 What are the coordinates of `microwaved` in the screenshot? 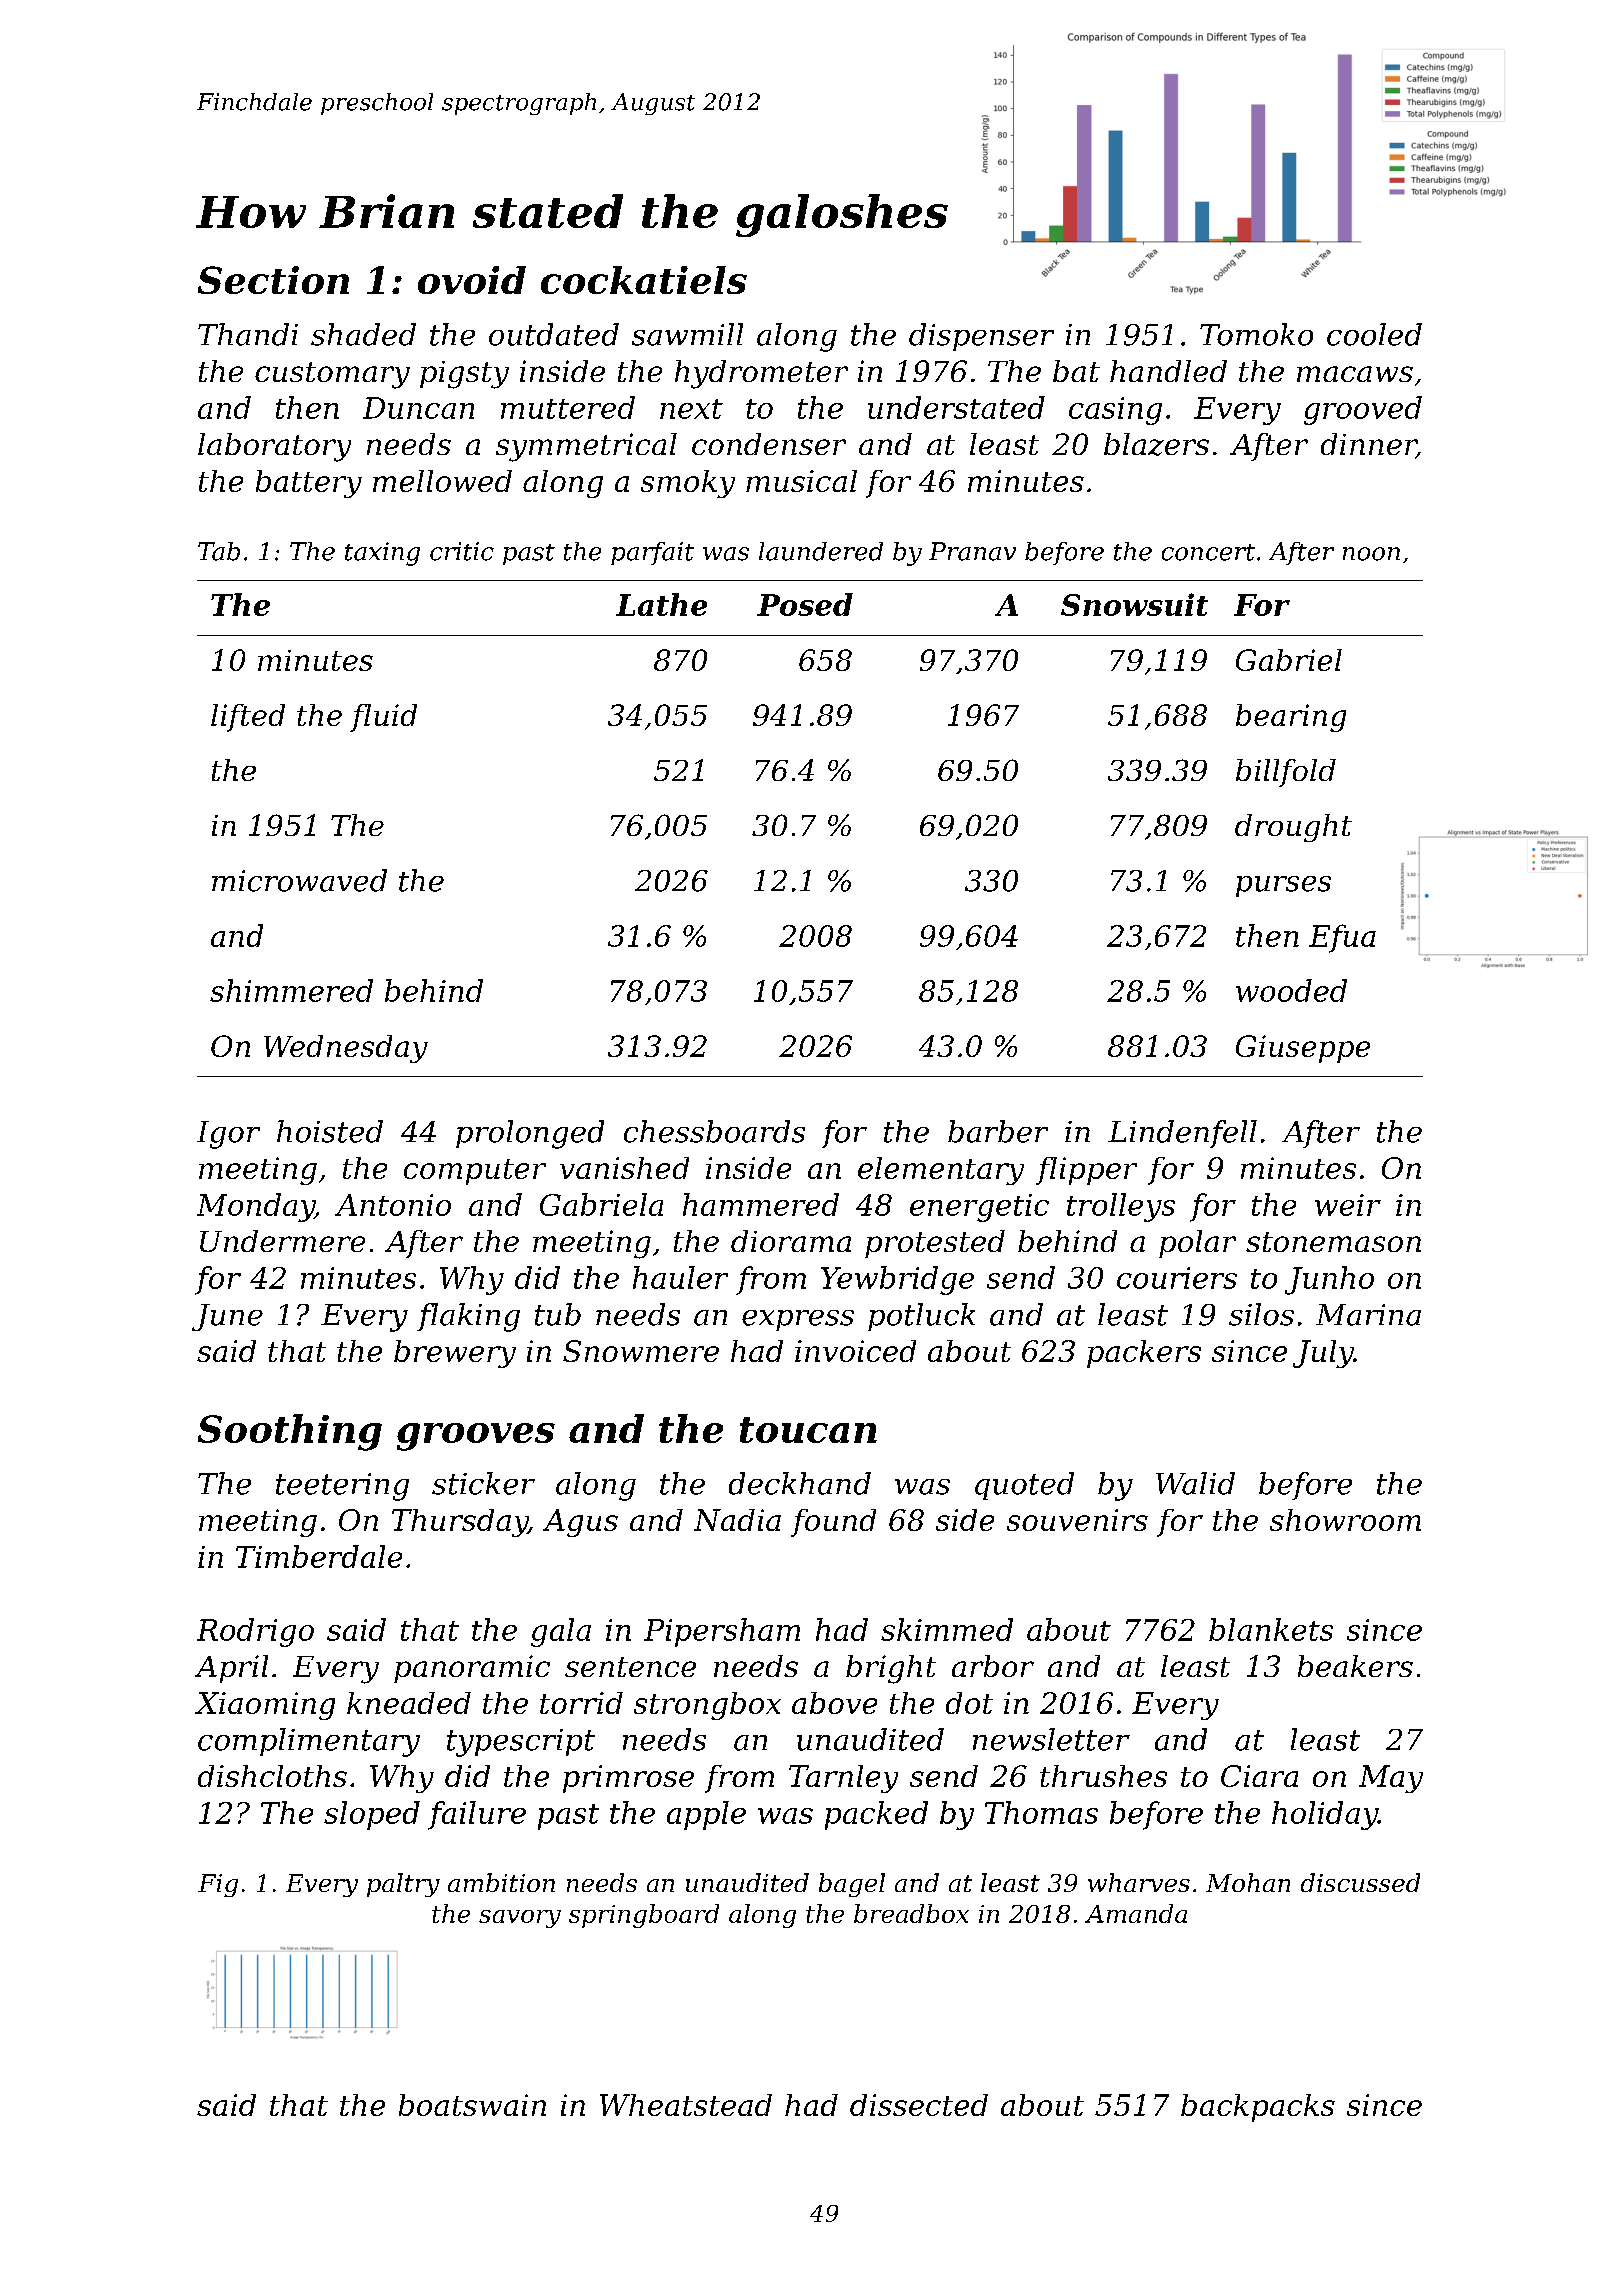 It's located at (299, 880).
